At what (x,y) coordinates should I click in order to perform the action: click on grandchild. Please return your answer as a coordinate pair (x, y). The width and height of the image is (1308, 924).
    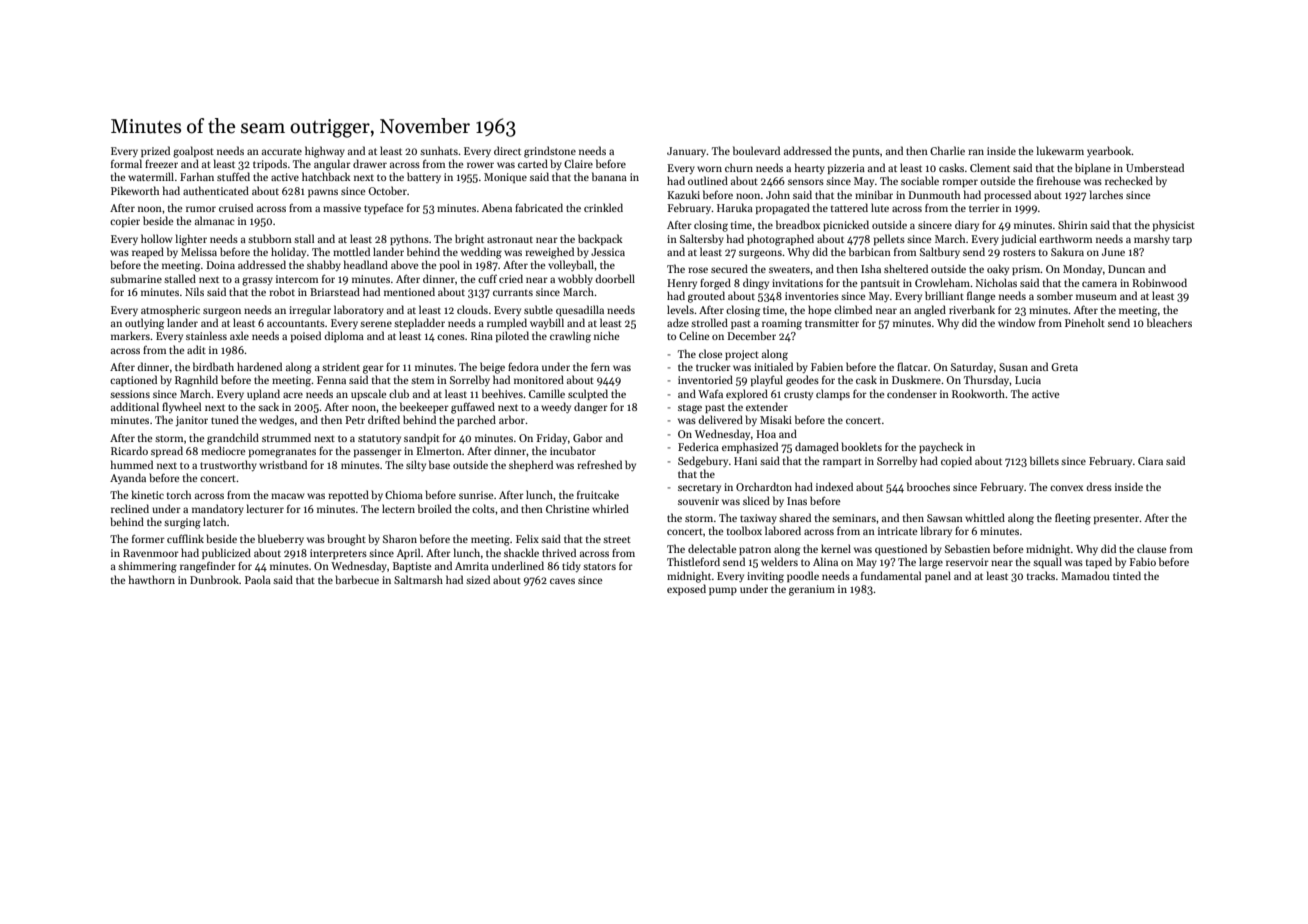
    Looking at the image, I should click on (233, 439).
